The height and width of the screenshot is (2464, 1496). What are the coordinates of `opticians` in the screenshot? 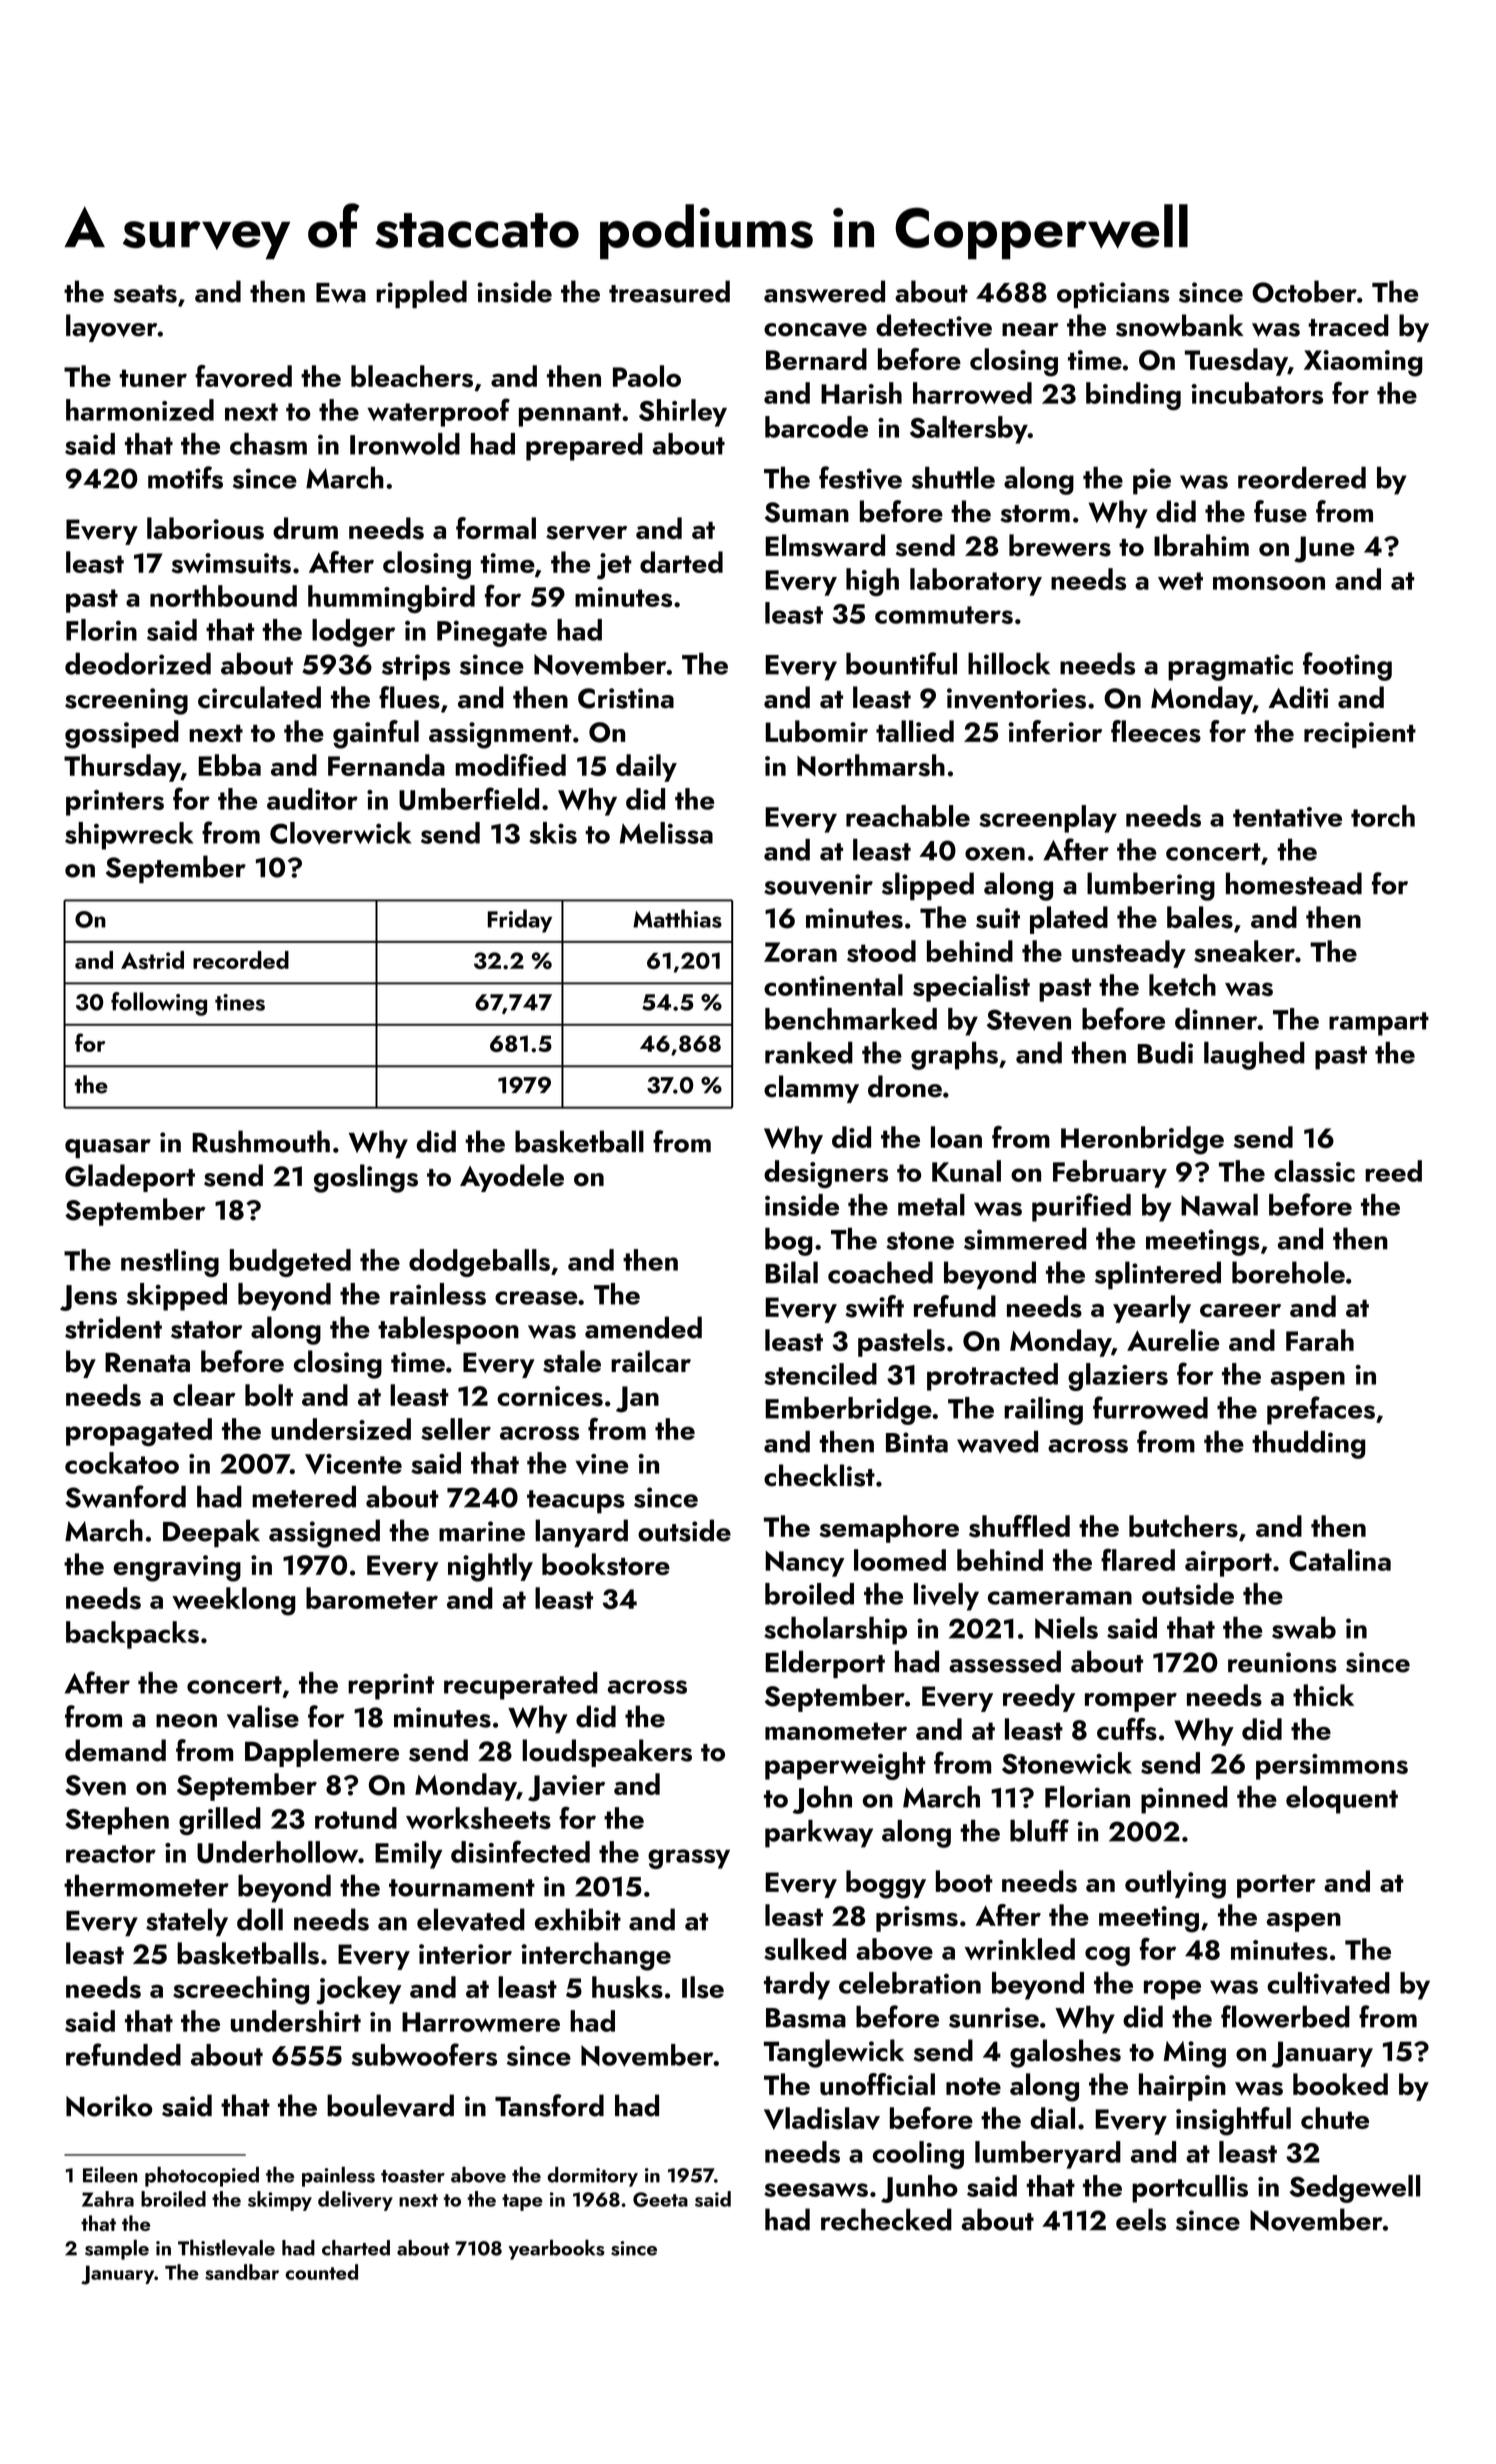 It's located at (1113, 295).
